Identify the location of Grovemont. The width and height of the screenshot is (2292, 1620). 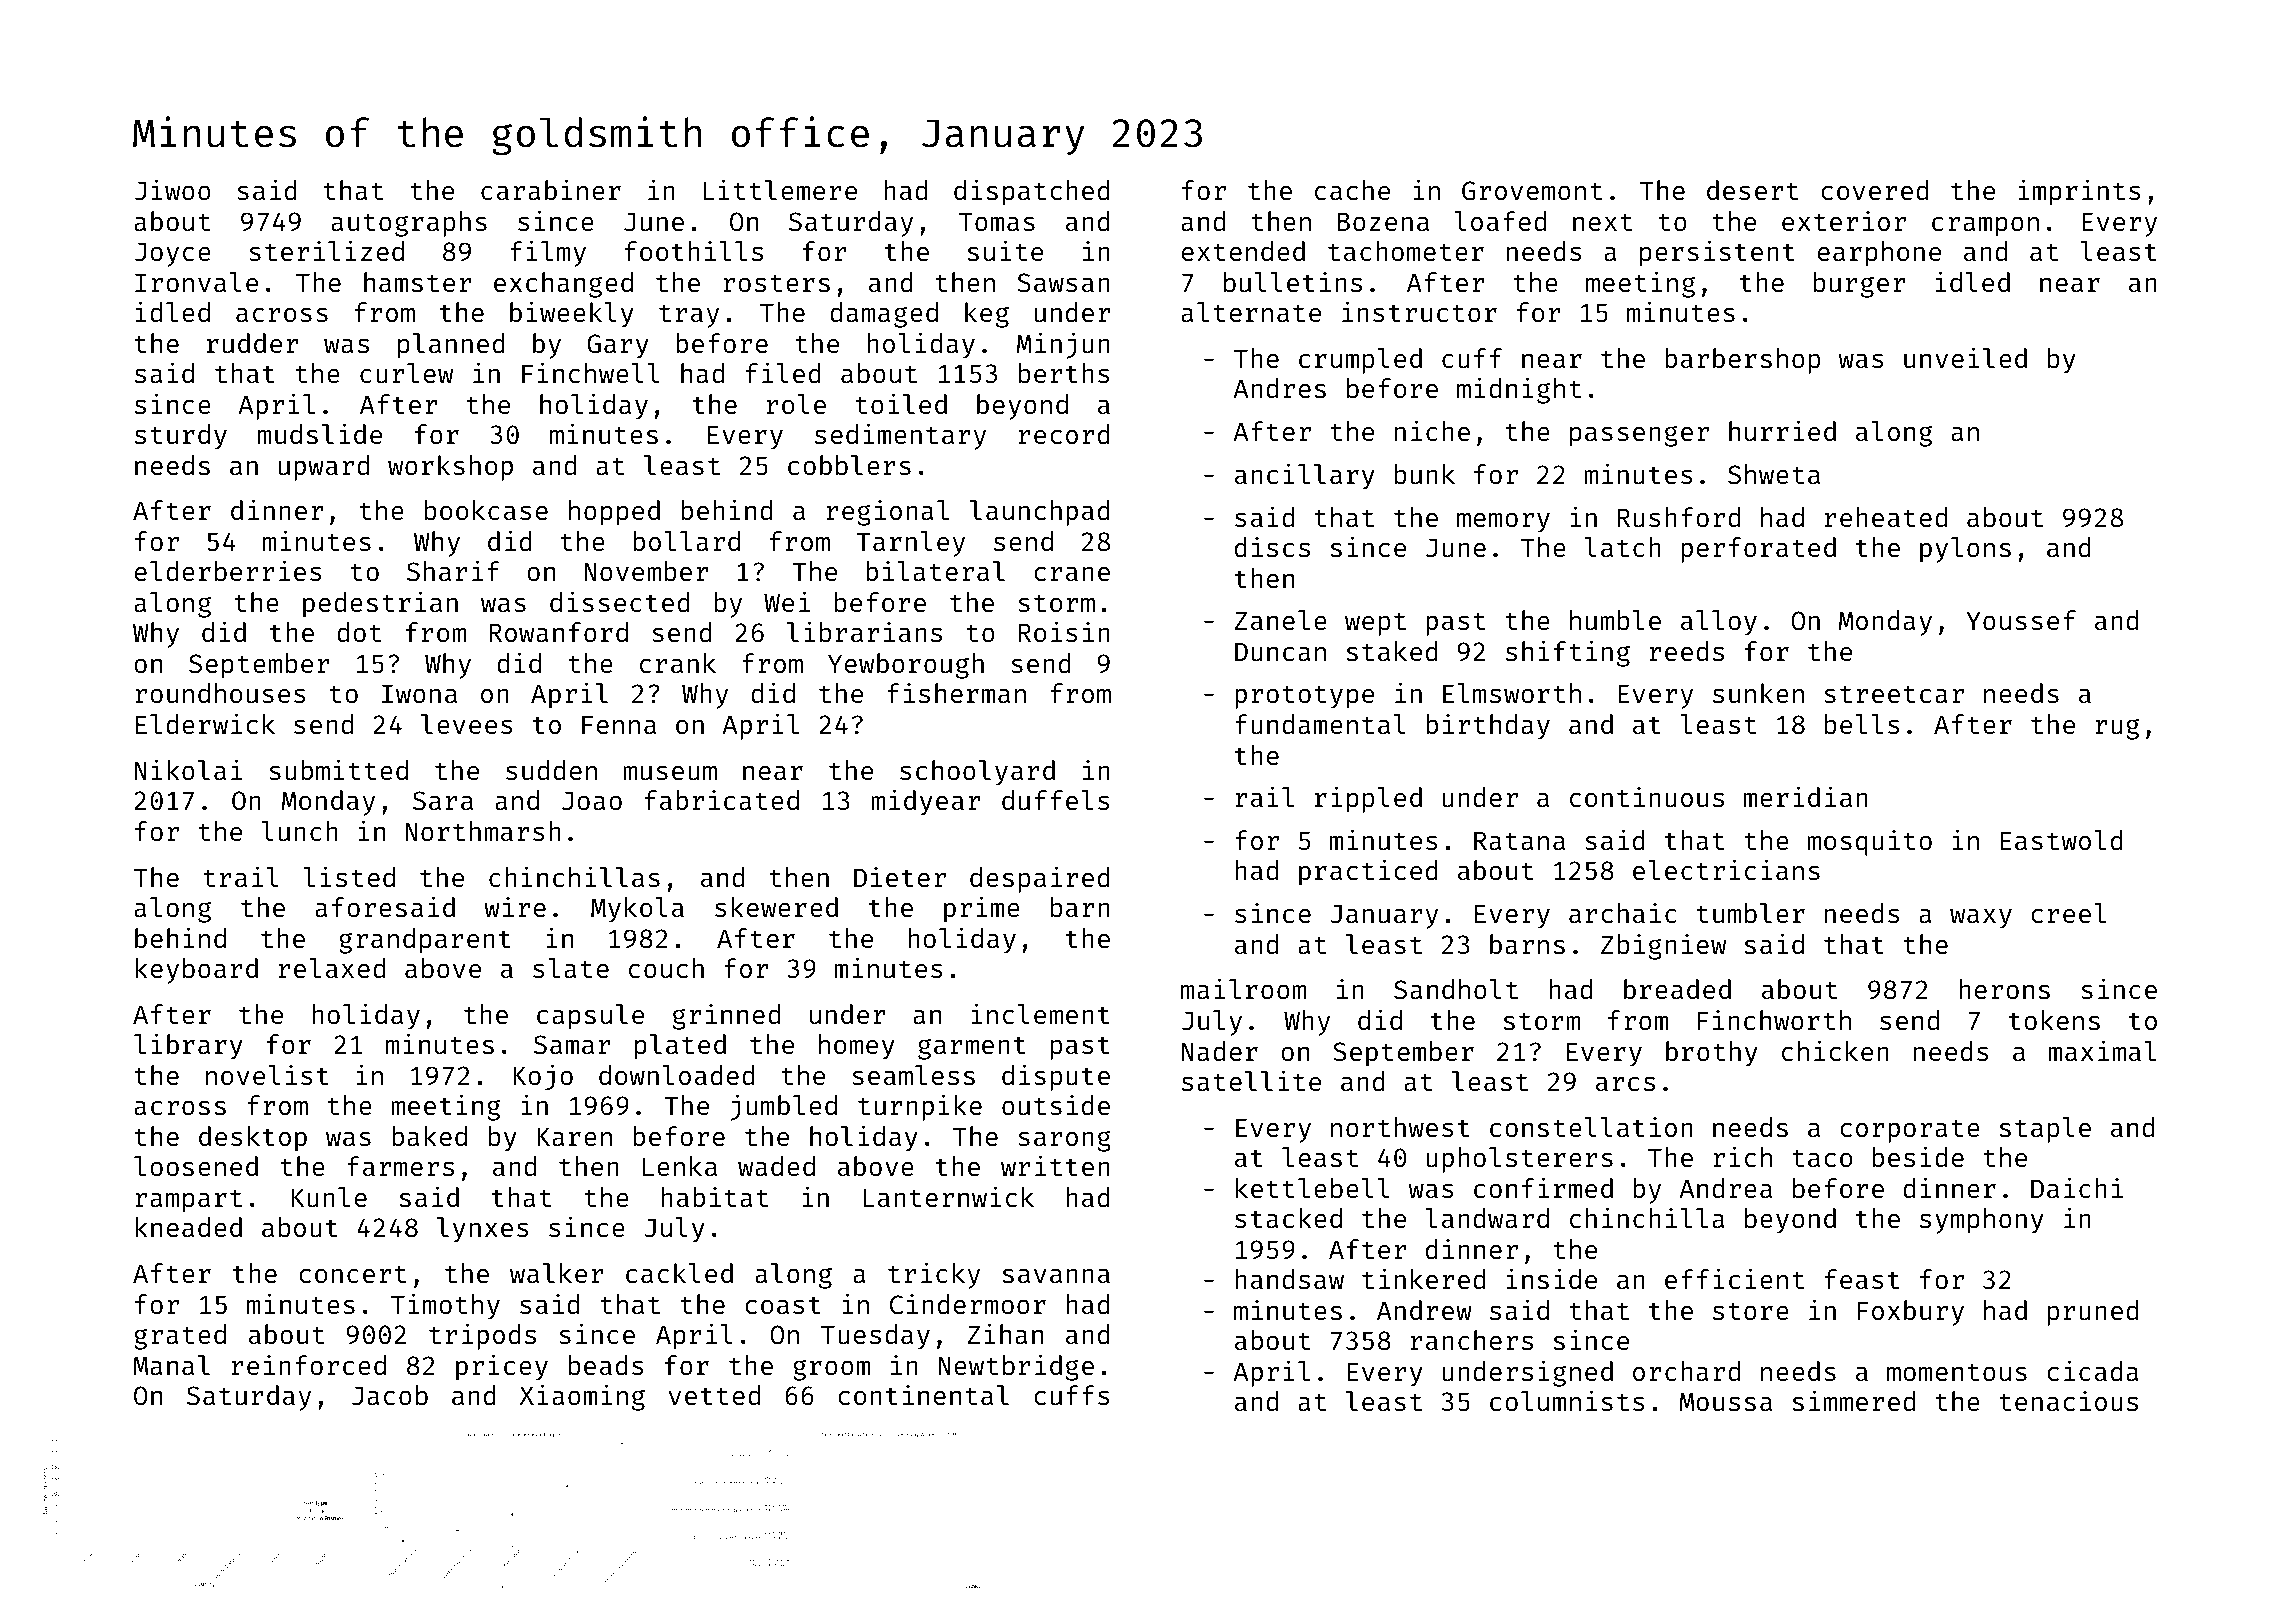
(1532, 191).
